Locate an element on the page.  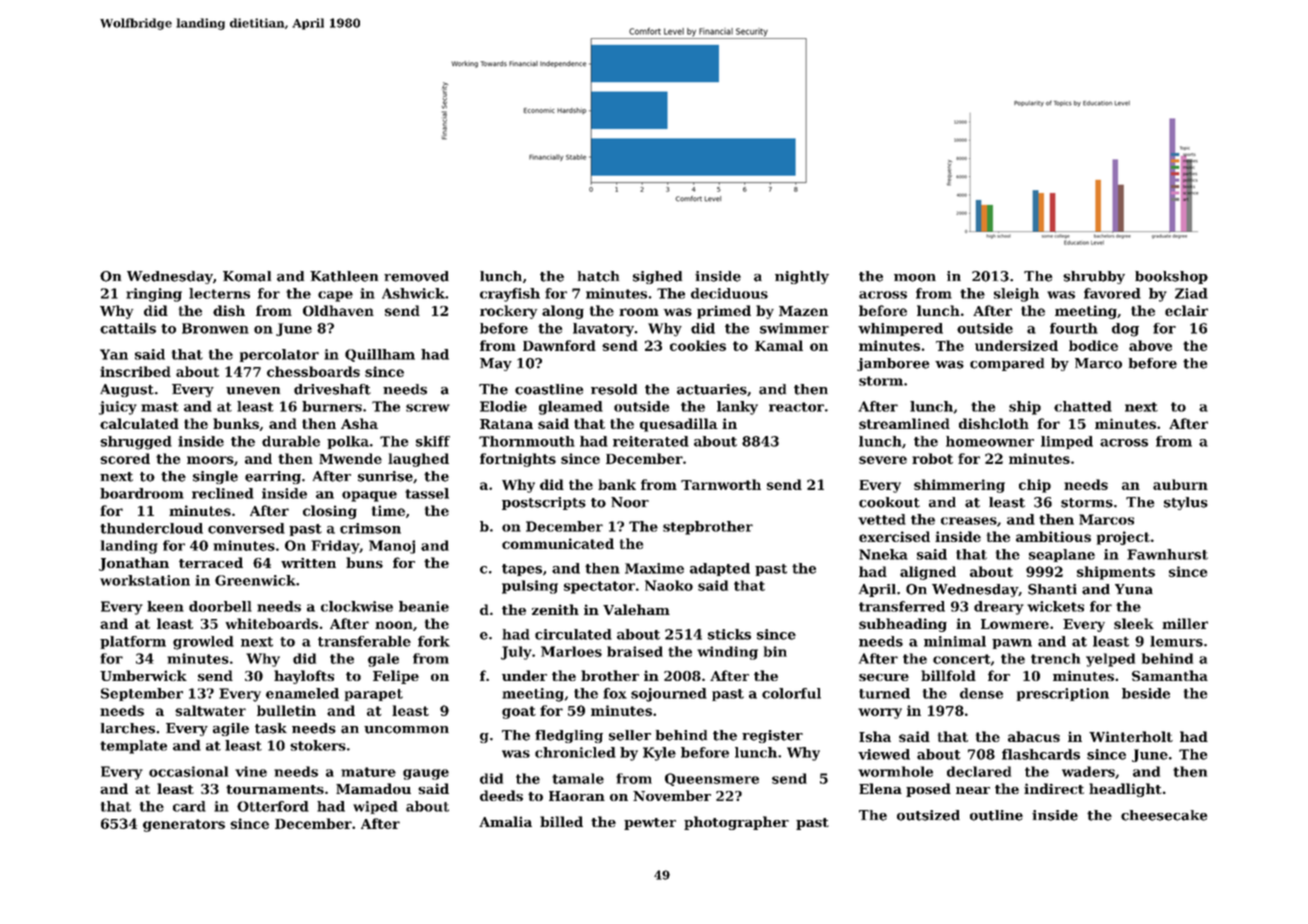
Asha is located at coordinates (359, 423).
